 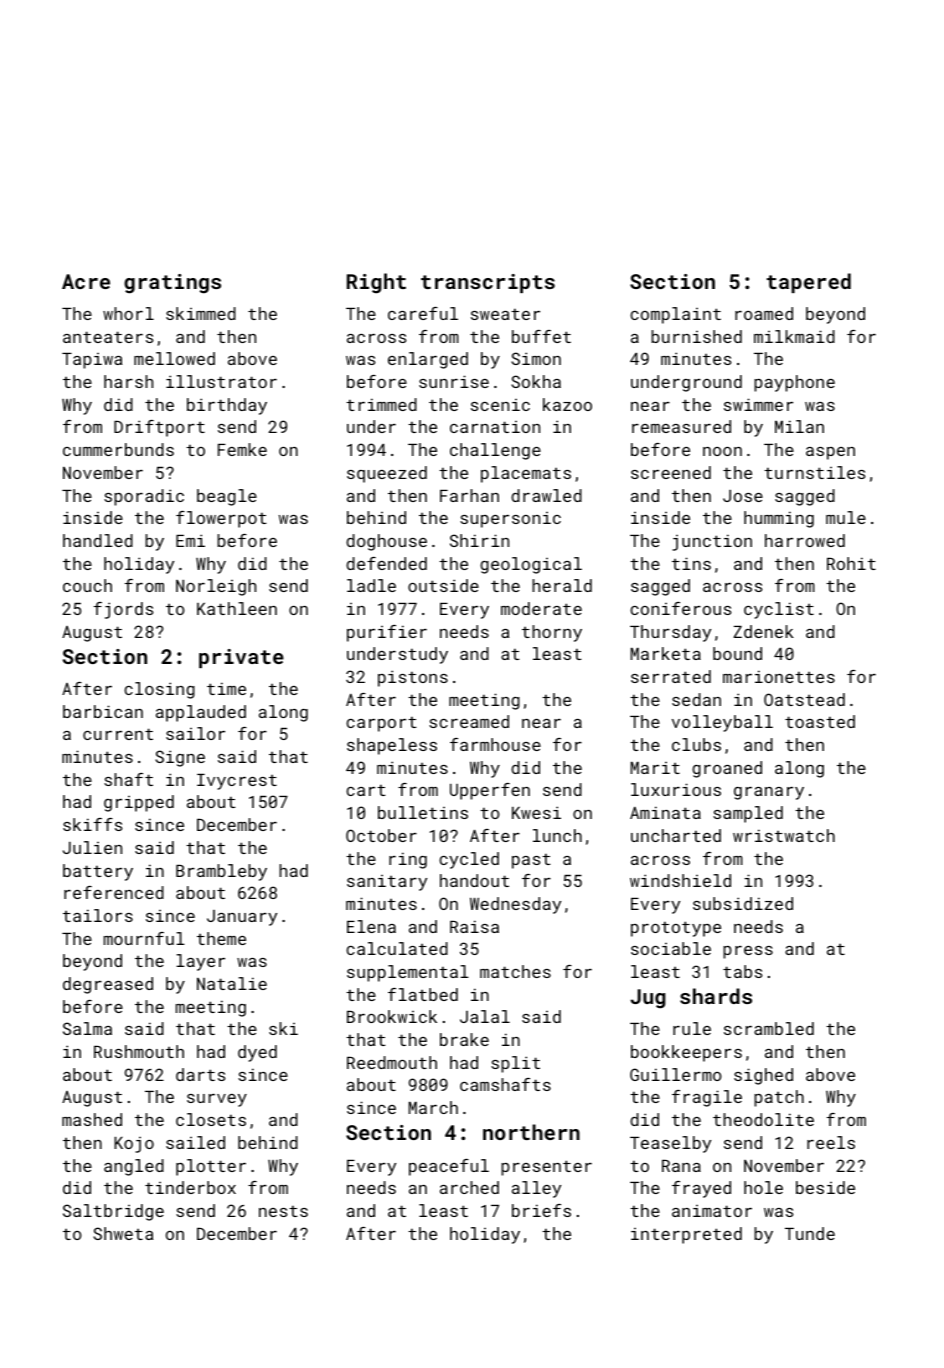 I want to click on coniferous, so click(x=681, y=608).
